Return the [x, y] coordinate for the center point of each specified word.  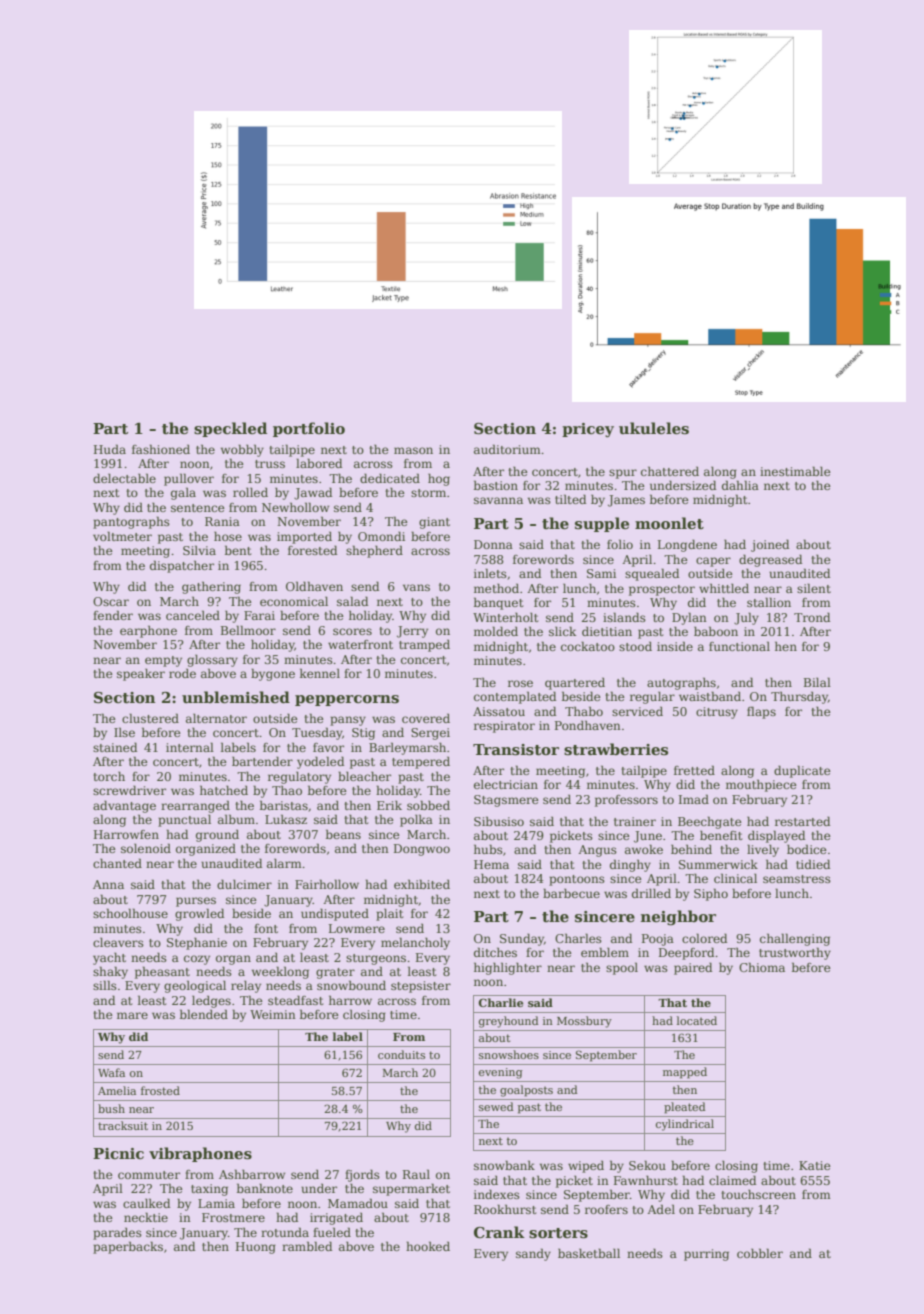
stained [115, 747]
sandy [533, 1254]
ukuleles [654, 428]
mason [413, 450]
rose [520, 683]
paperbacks [128, 1247]
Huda [110, 449]
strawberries [616, 749]
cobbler [760, 1253]
